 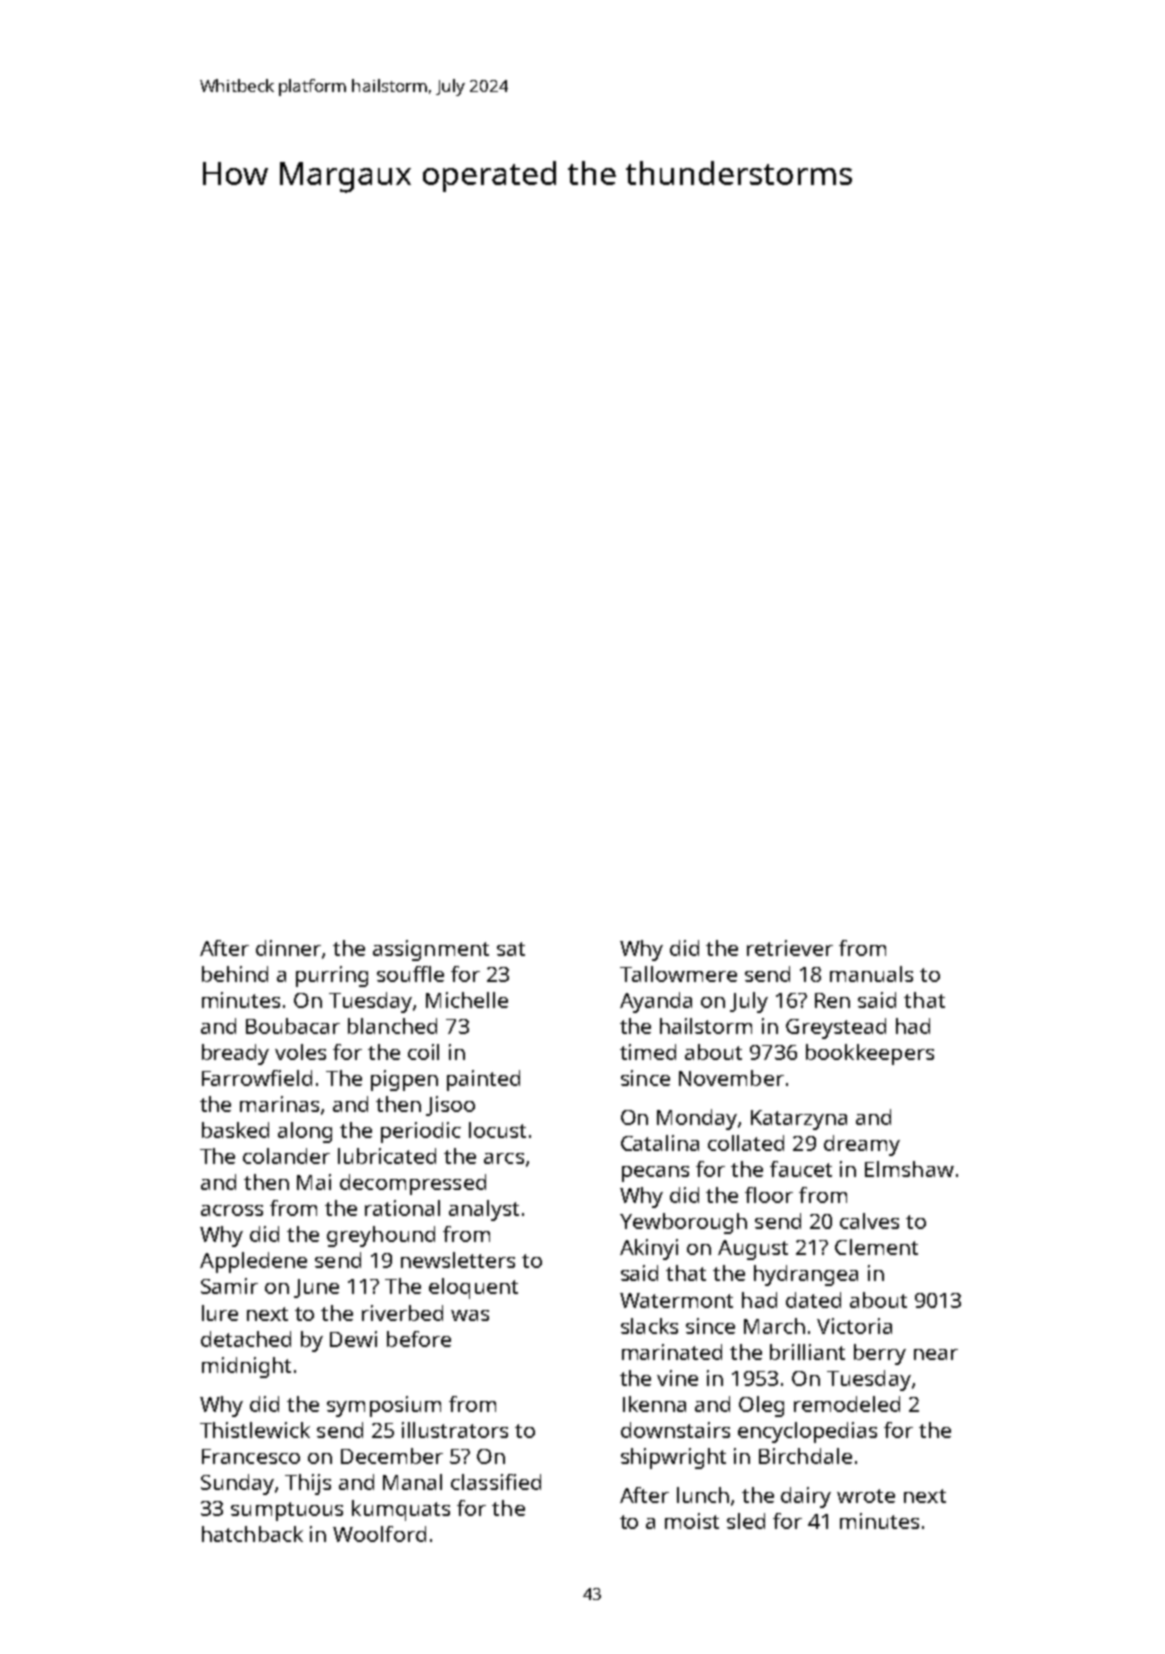 I want to click on across, so click(x=232, y=1210).
